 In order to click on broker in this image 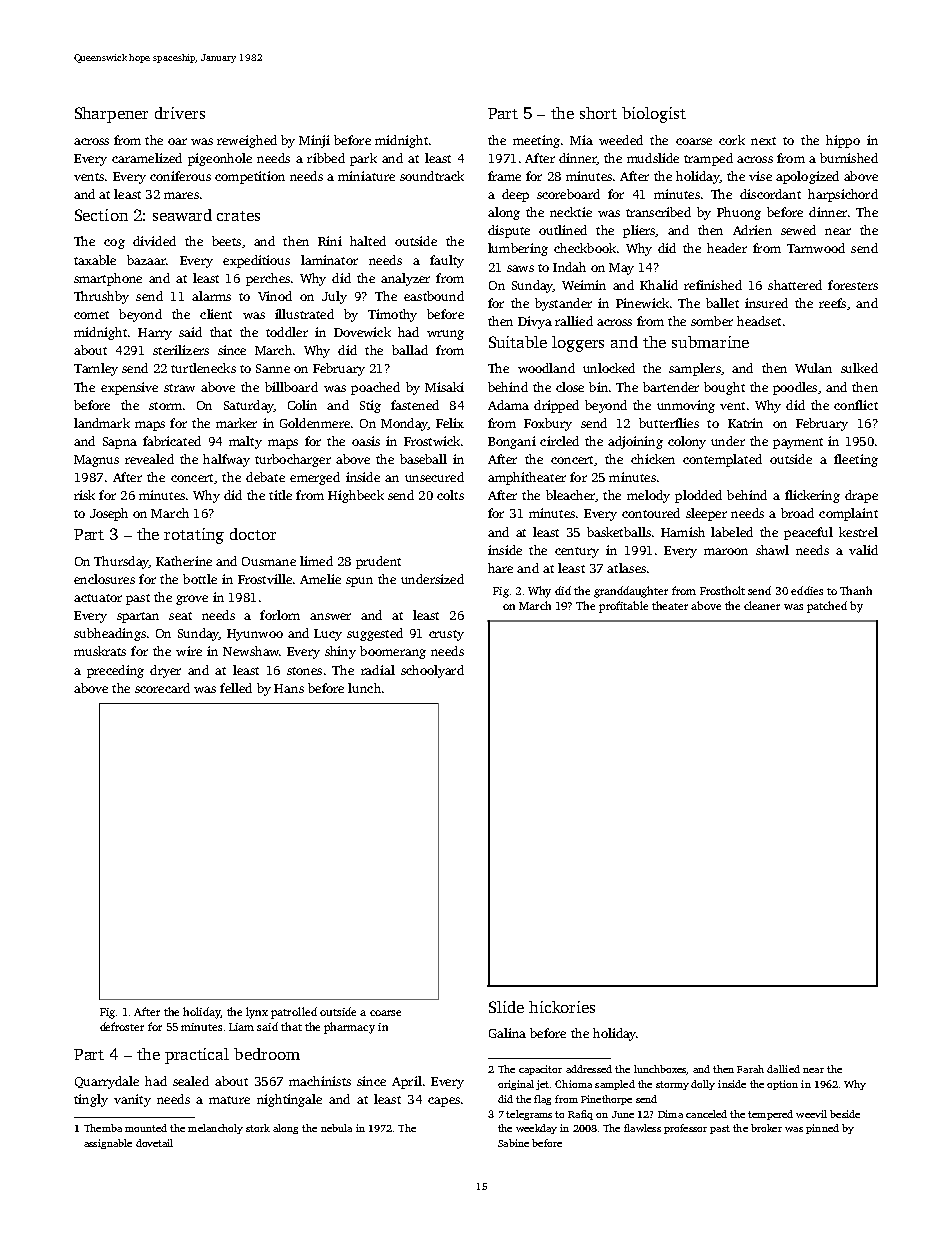, I will do `click(766, 1128)`.
